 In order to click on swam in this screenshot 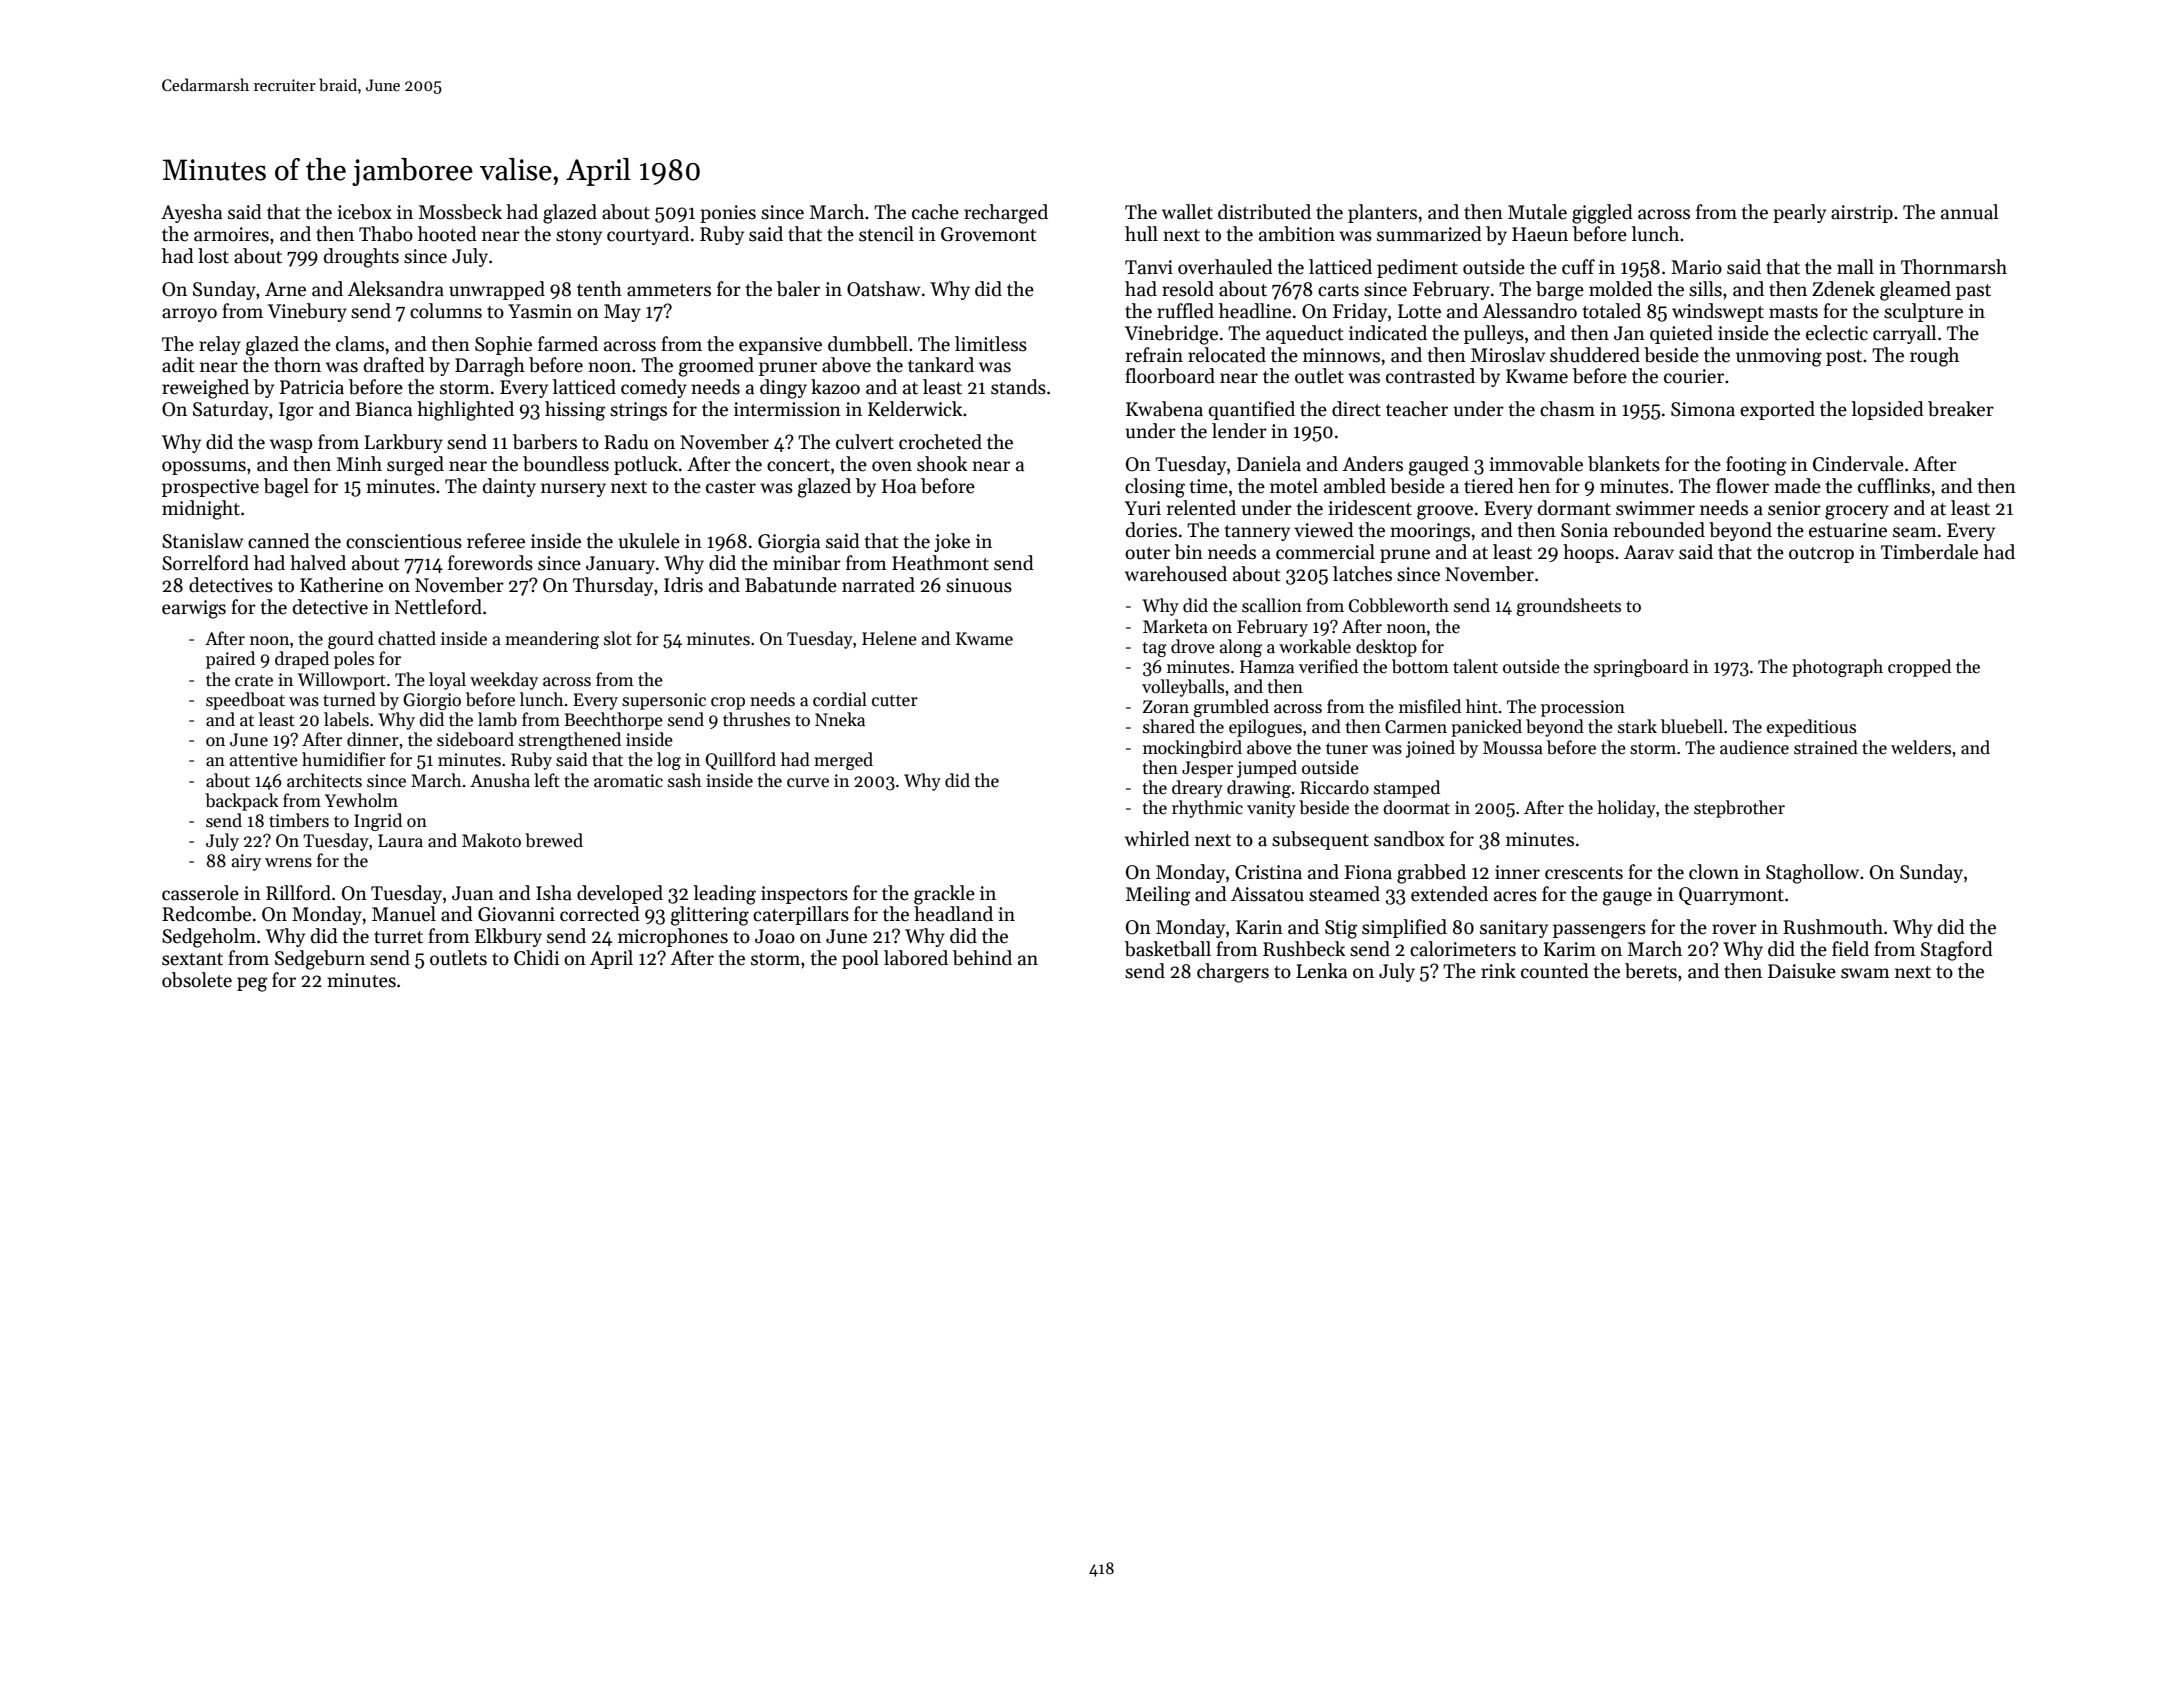, I will do `click(1865, 973)`.
